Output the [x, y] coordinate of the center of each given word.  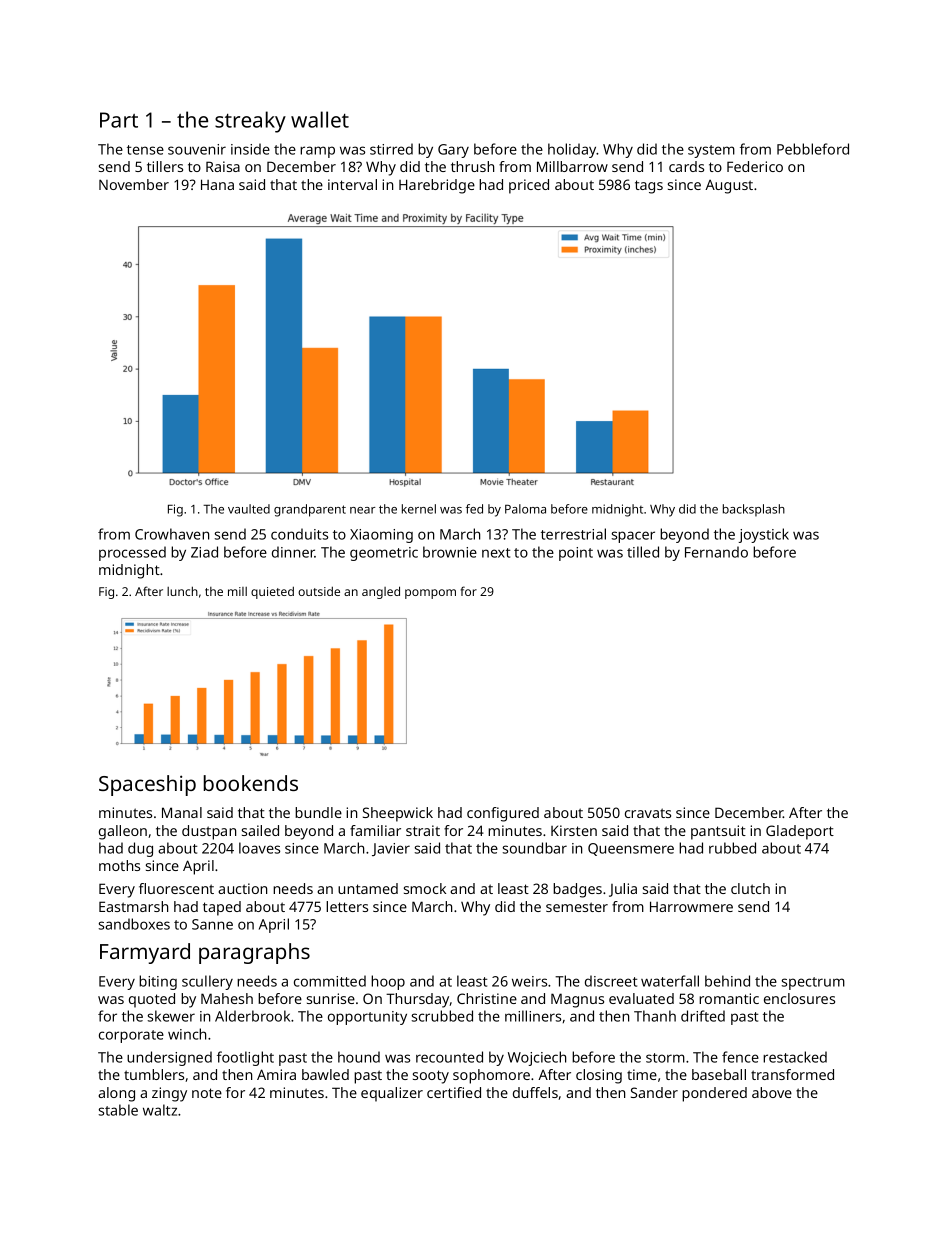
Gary [453, 151]
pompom [430, 594]
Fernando [716, 552]
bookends [251, 783]
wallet [320, 119]
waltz [160, 1110]
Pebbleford [813, 149]
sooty [431, 1077]
